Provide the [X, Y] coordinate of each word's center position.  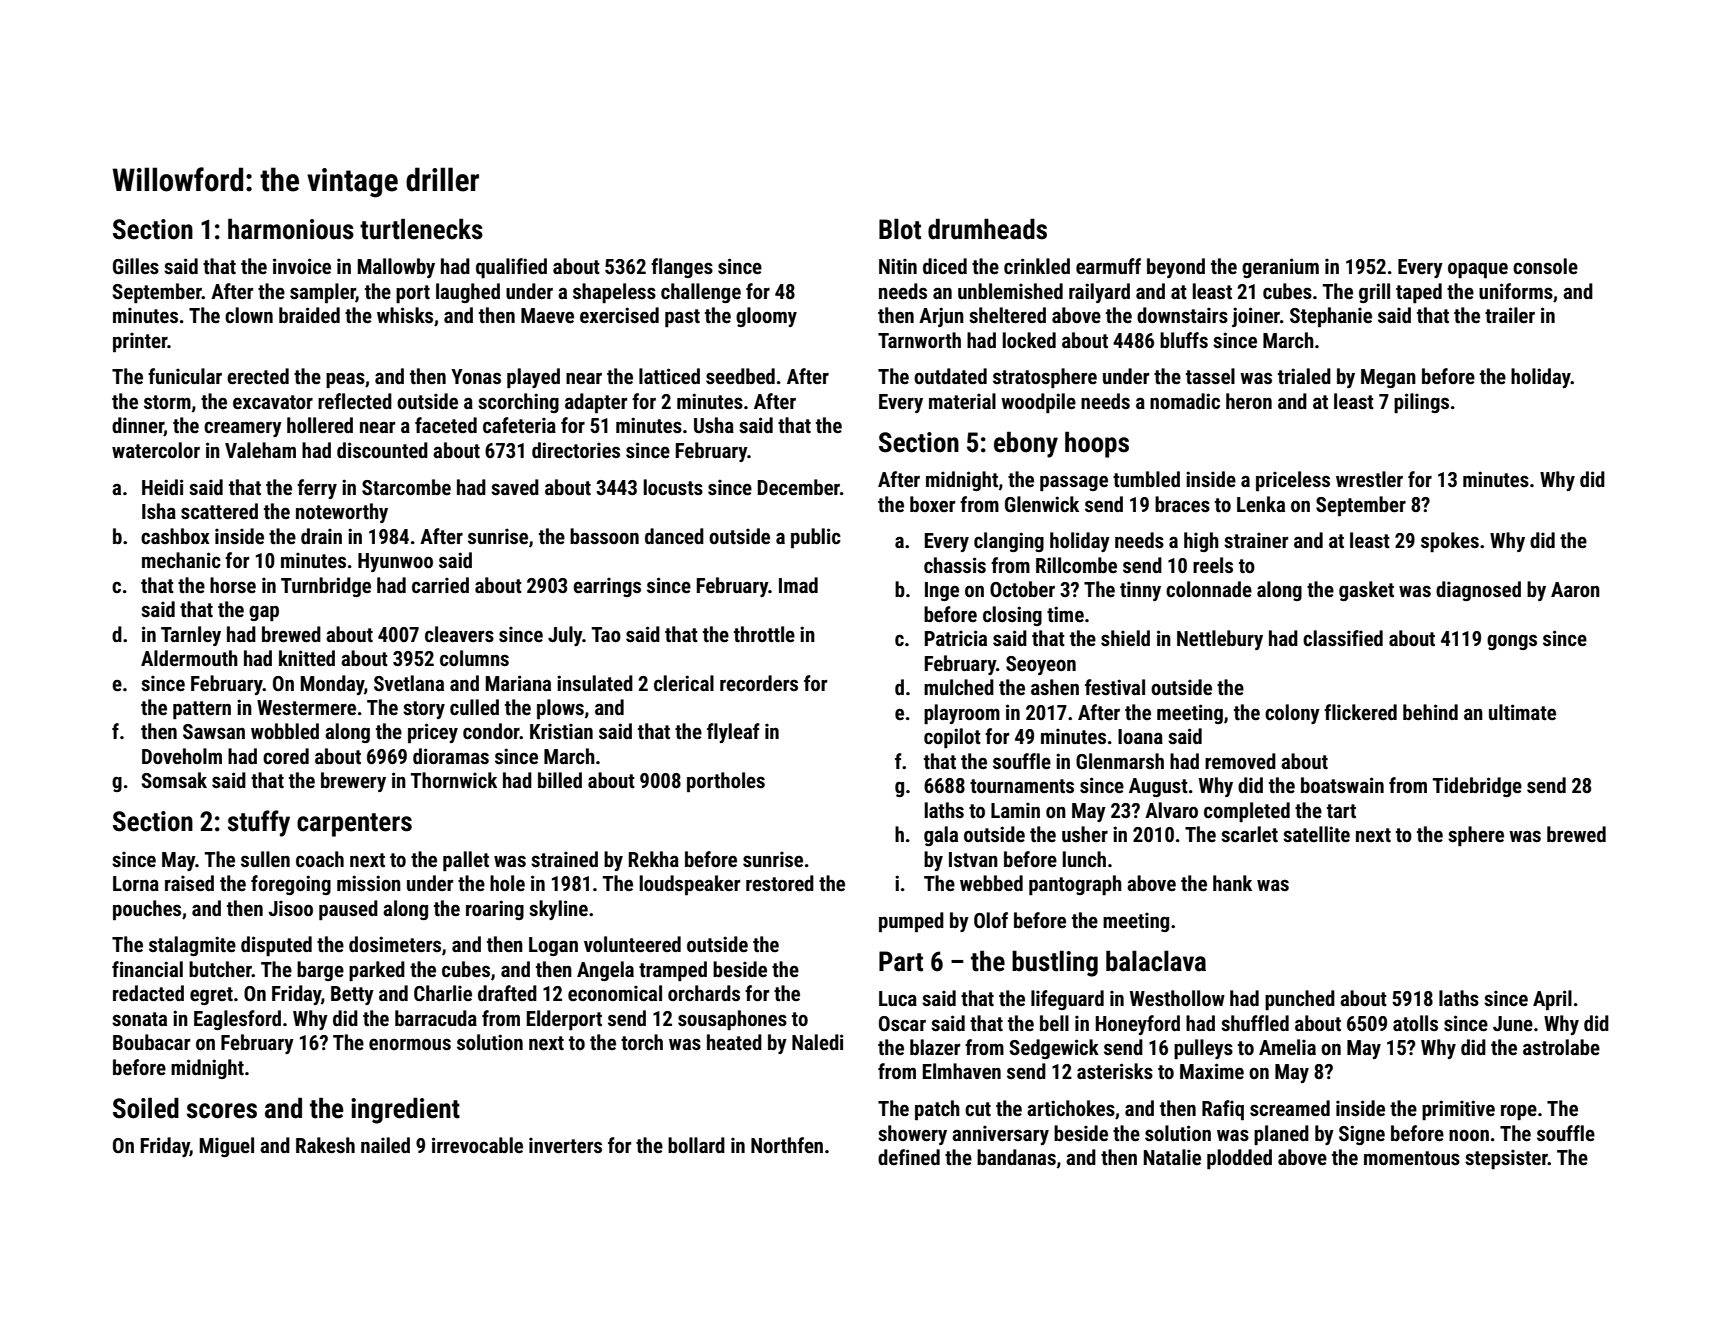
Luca [898, 998]
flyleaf [733, 733]
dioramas [451, 756]
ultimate [1522, 712]
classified [1343, 638]
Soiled [146, 1108]
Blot [900, 229]
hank [1232, 883]
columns [474, 658]
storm [167, 402]
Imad [798, 585]
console [1545, 266]
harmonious [291, 229]
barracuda [436, 1018]
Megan [1388, 378]
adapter [596, 403]
